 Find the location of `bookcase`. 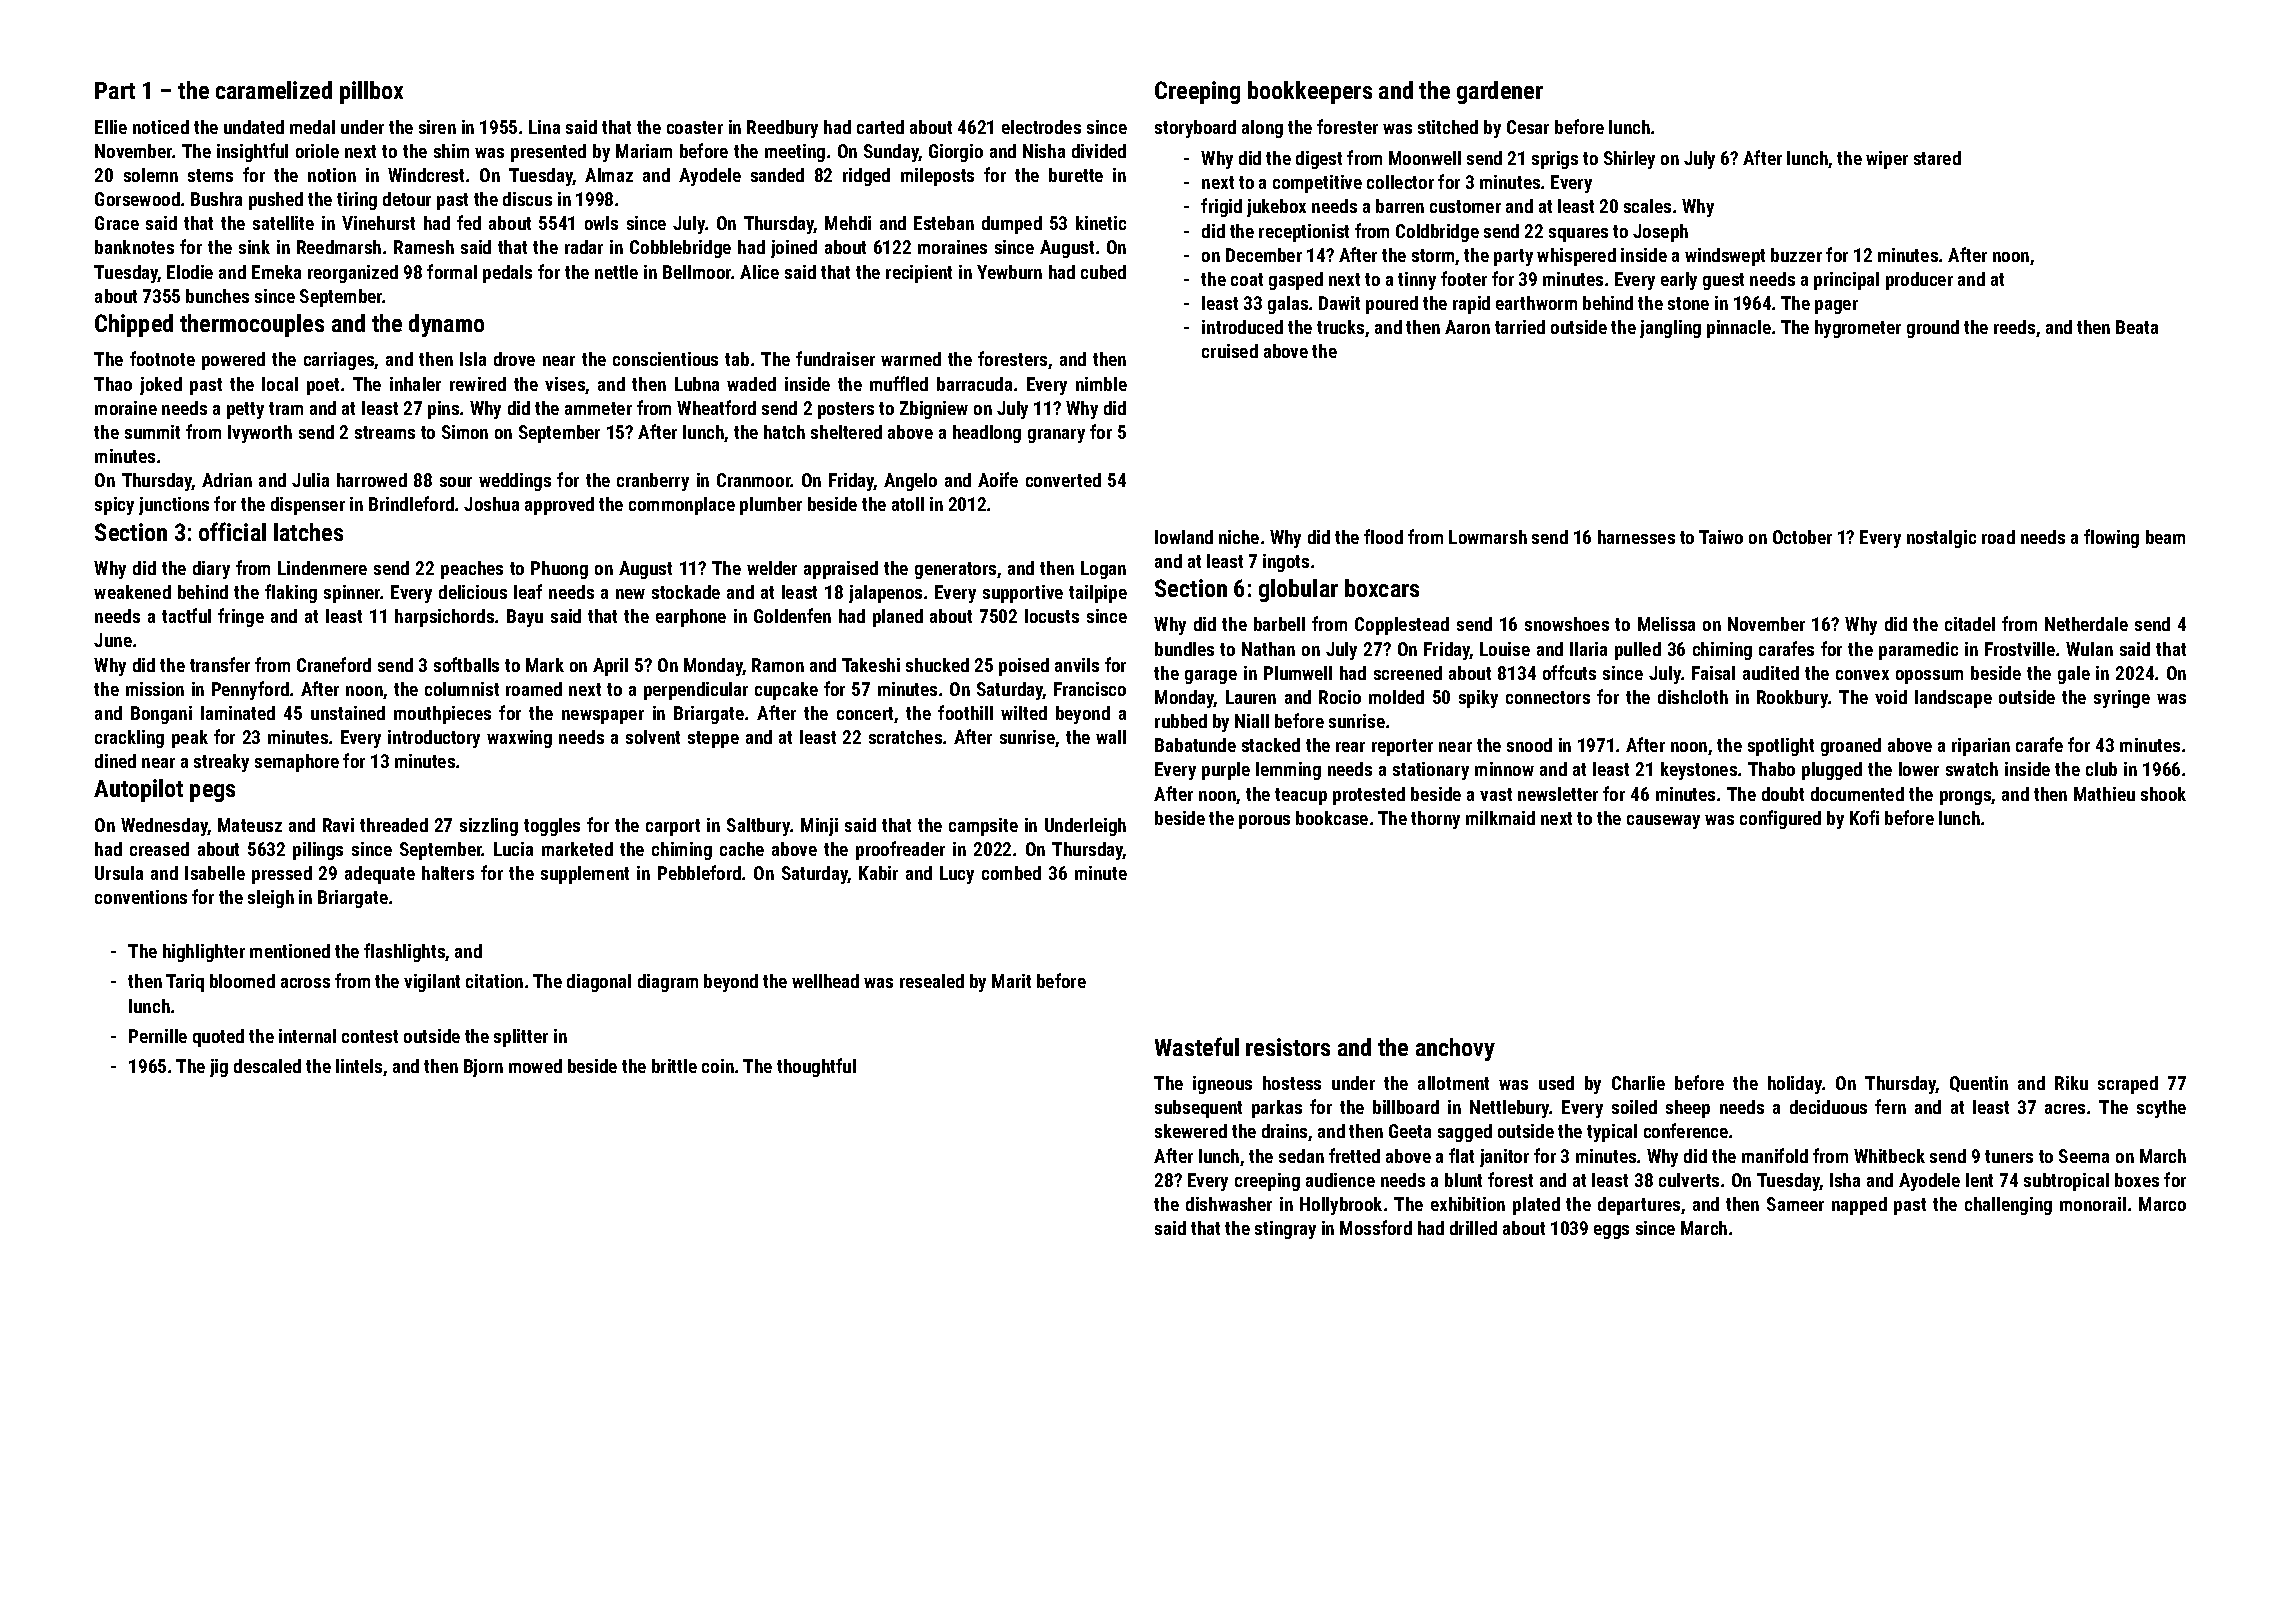

bookcase is located at coordinates (1332, 818).
